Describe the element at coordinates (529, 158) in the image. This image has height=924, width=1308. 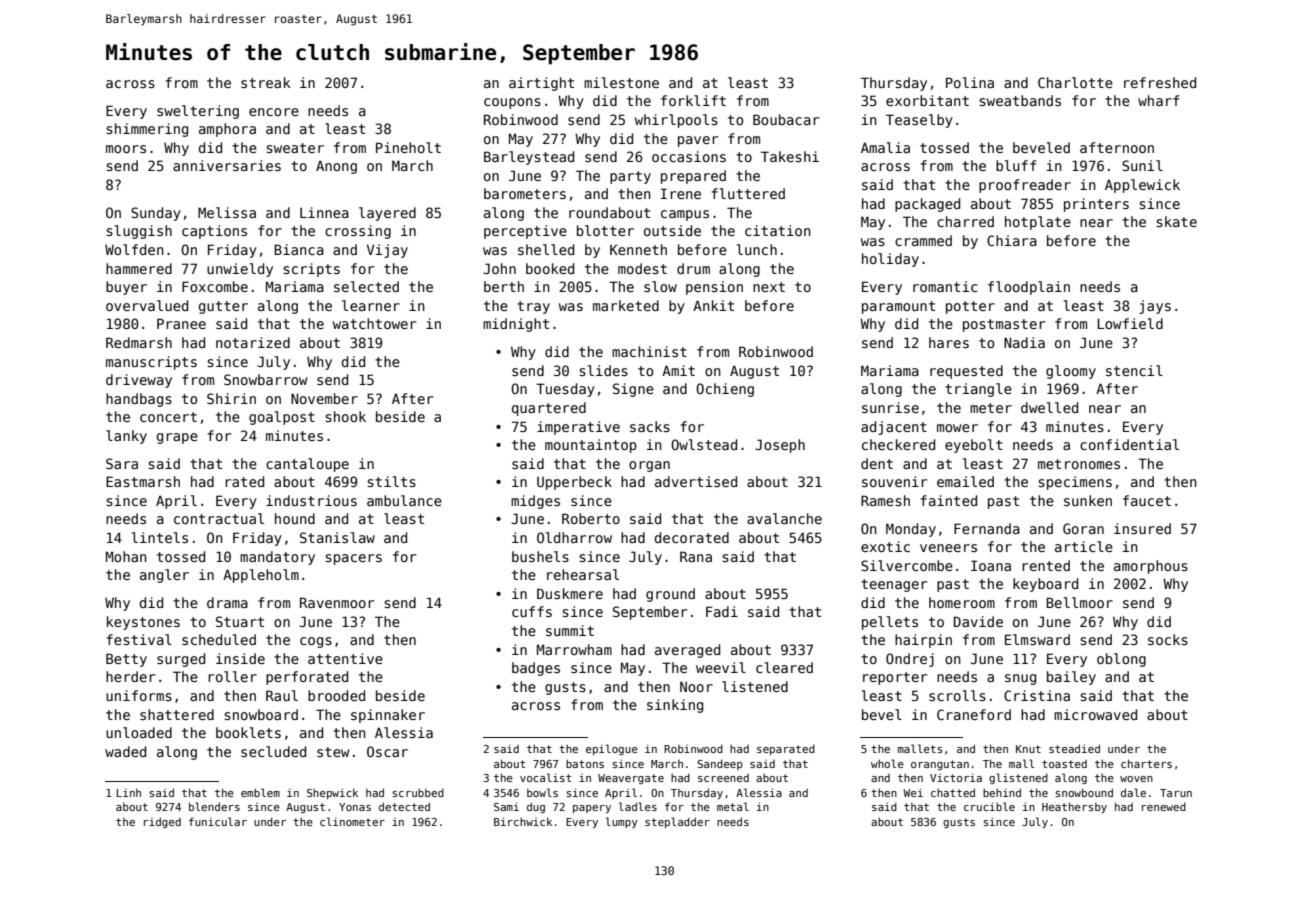
I see `Barleystead` at that location.
